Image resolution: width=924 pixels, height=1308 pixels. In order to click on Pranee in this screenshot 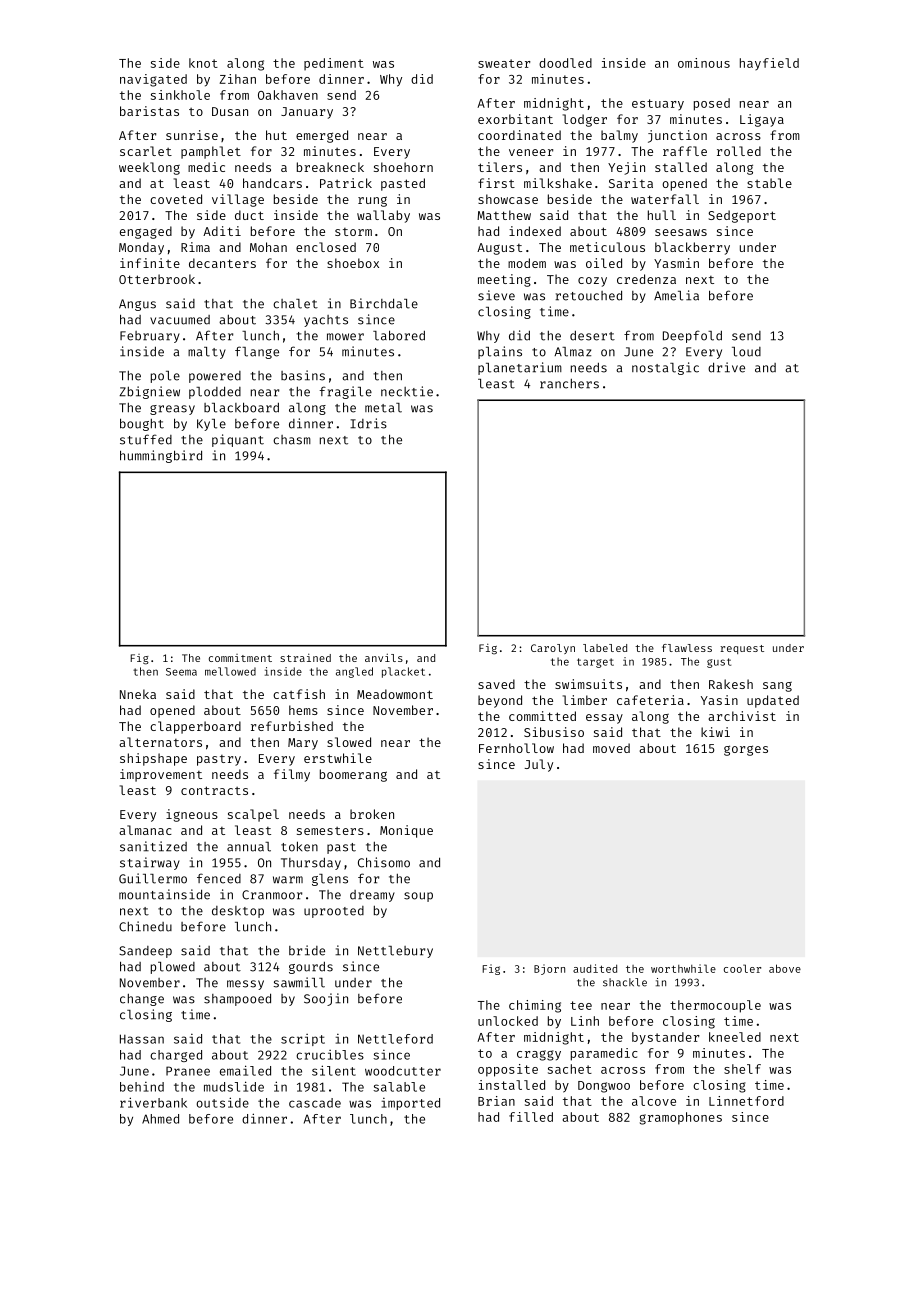, I will do `click(188, 1071)`.
